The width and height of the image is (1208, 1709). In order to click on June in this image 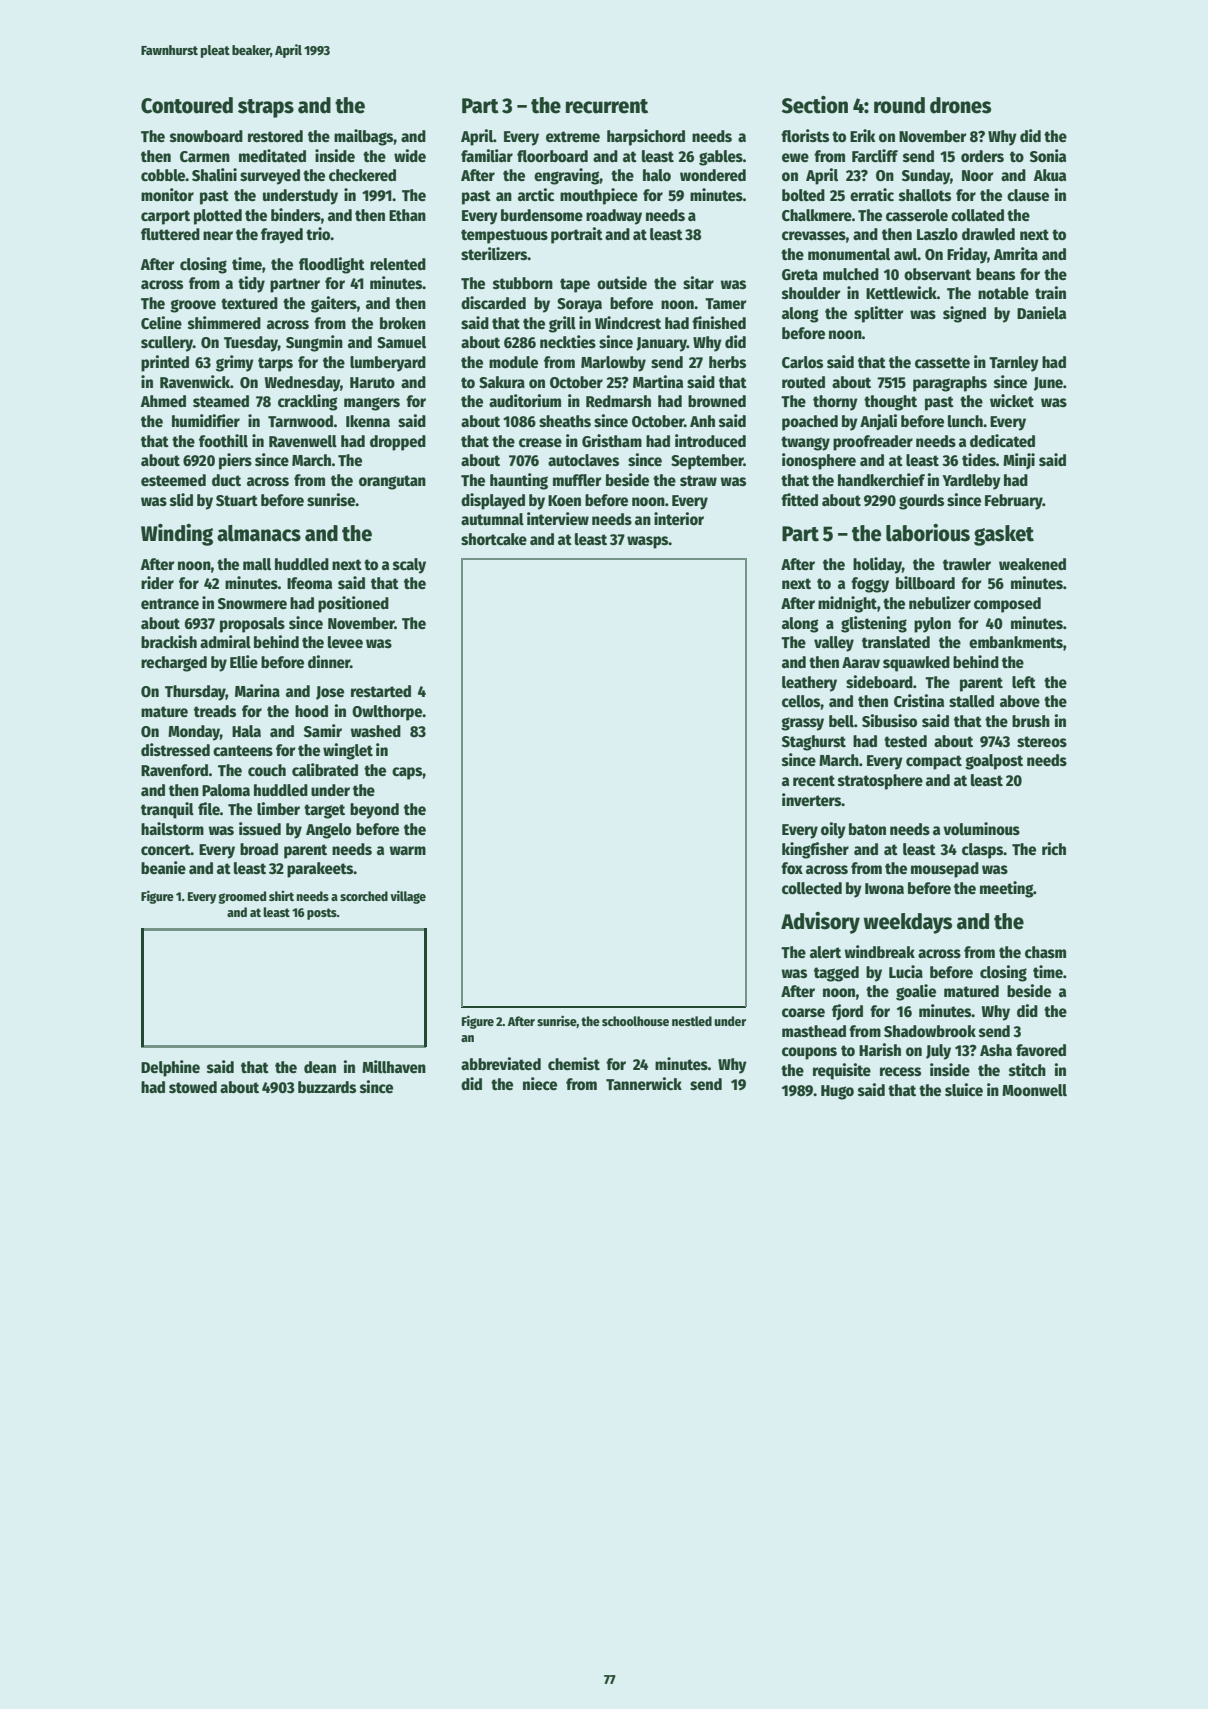, I will do `click(1048, 384)`.
